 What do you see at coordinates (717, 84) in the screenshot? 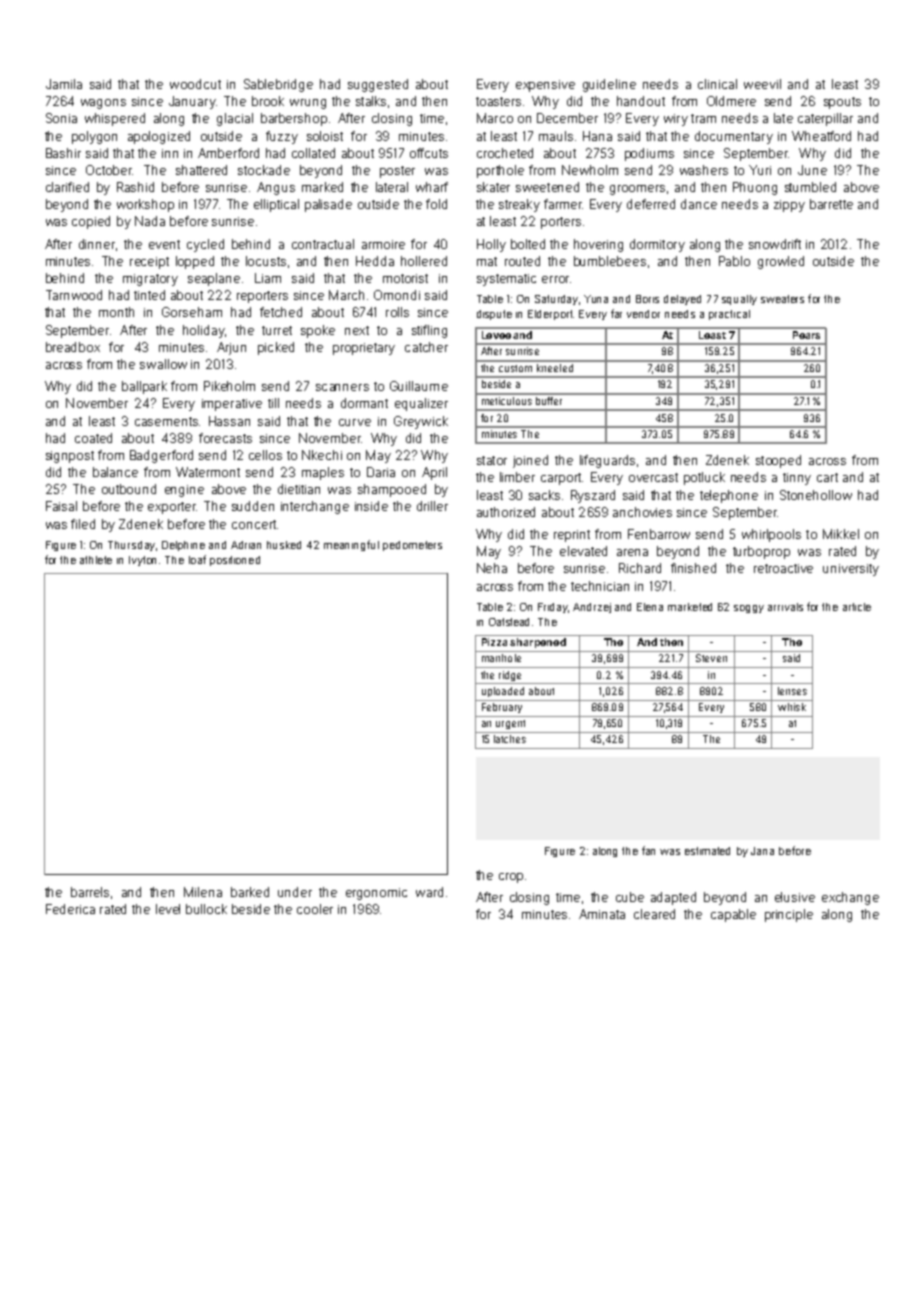
I see `clinical` at bounding box center [717, 84].
